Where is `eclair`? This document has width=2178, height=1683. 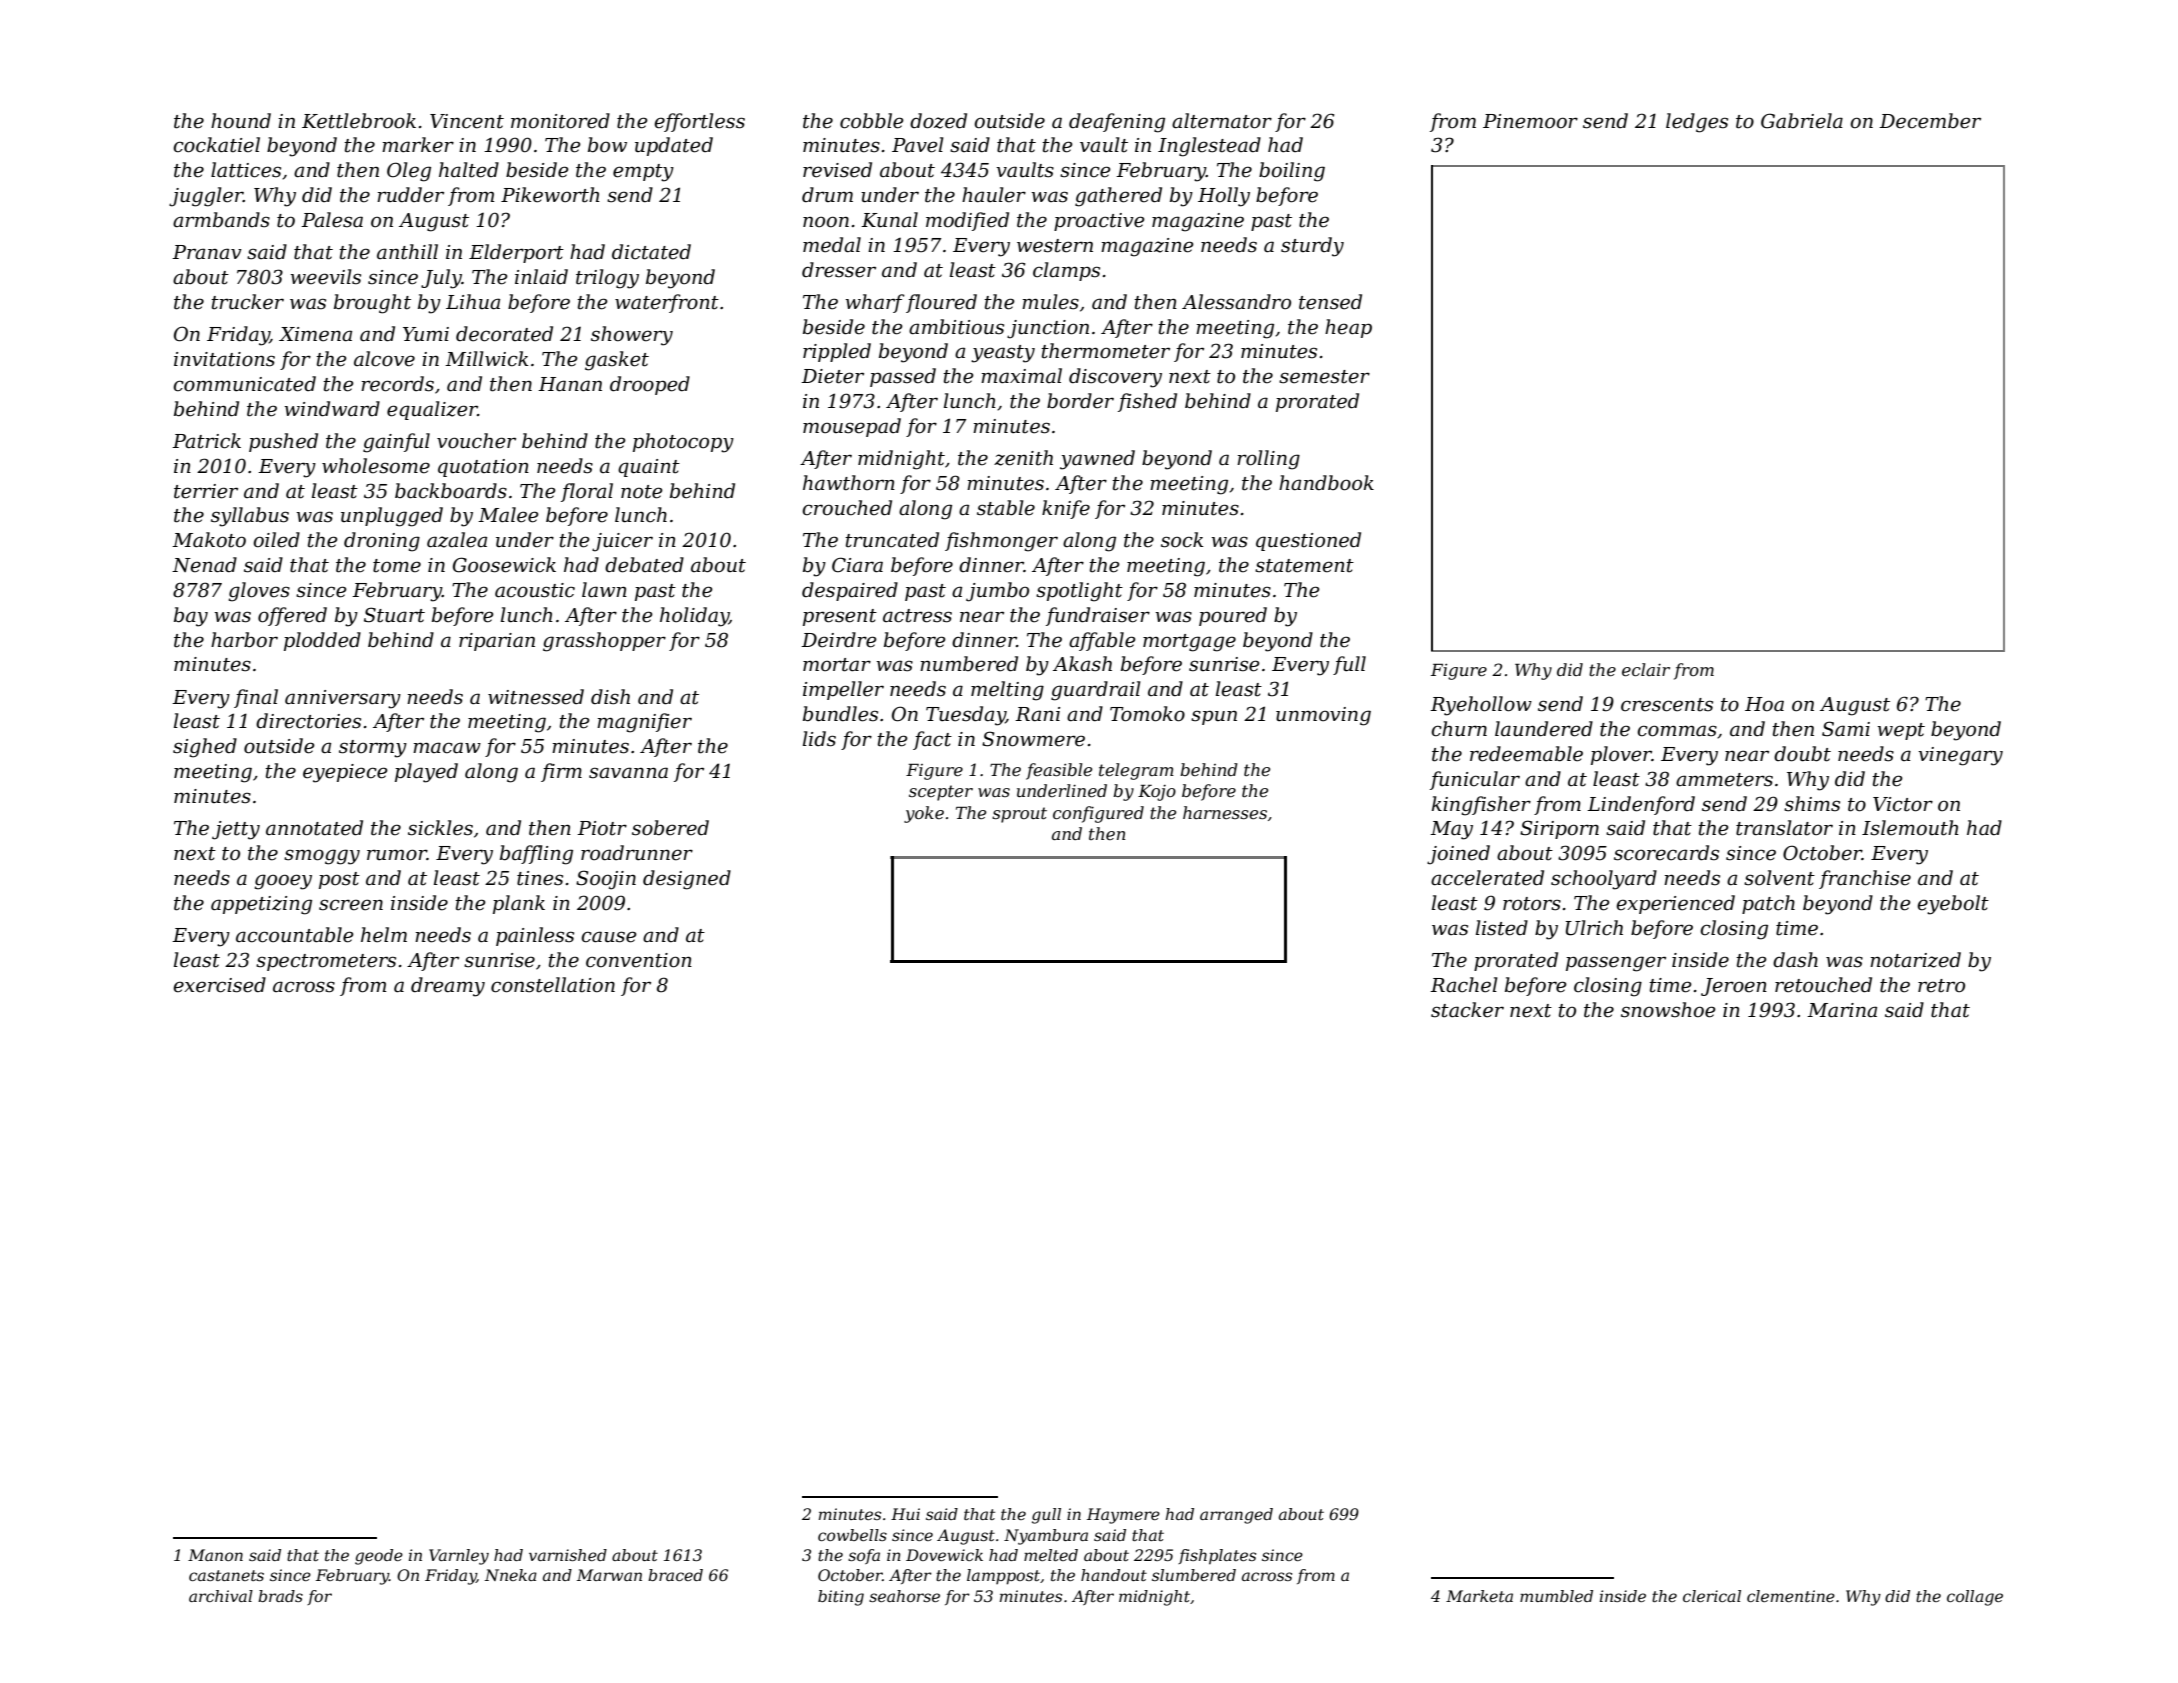
eclair is located at coordinates (1646, 669).
